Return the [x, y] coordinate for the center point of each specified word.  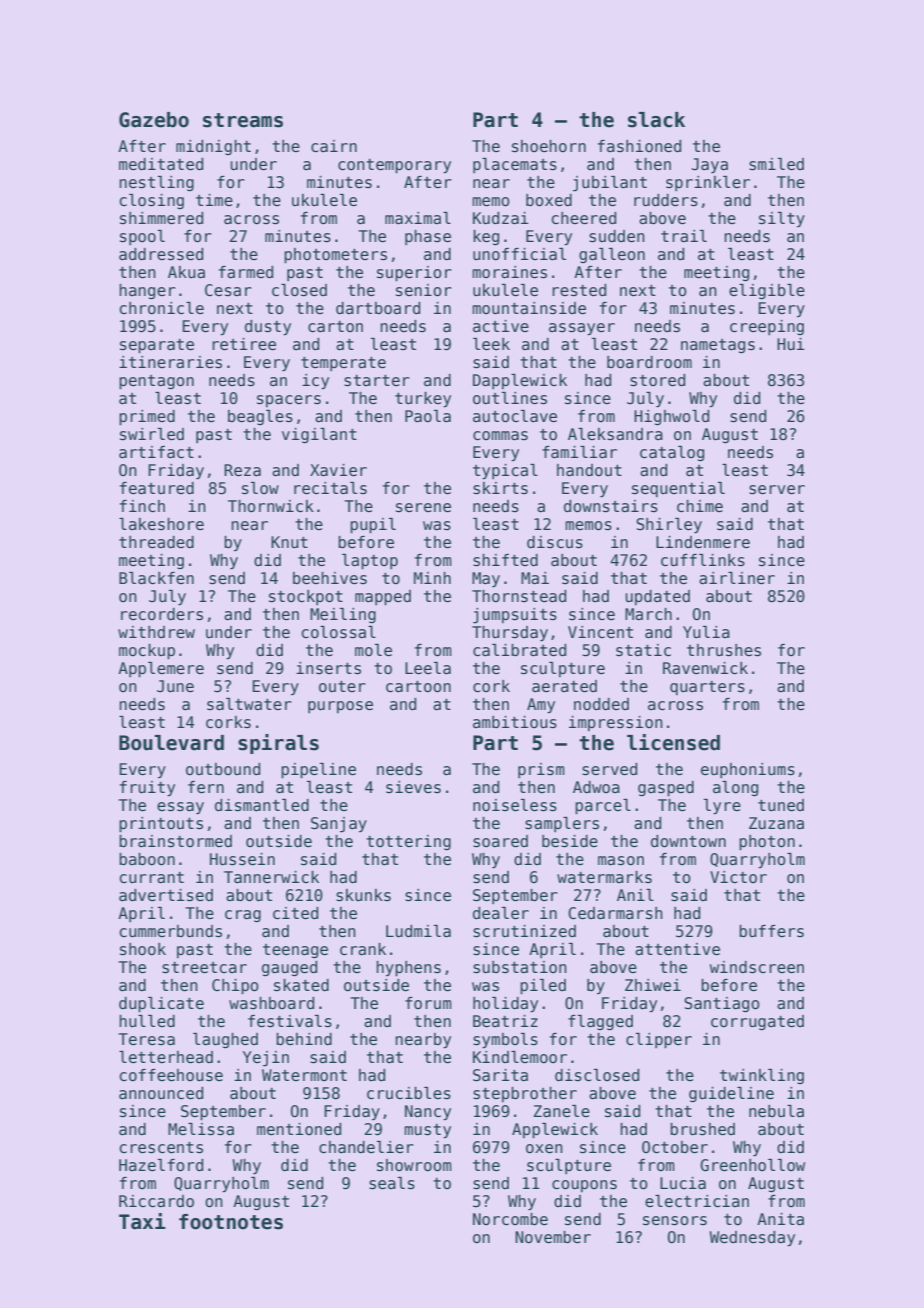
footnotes [231, 1222]
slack [656, 120]
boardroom [649, 362]
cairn [334, 146]
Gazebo [154, 120]
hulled [147, 1021]
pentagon [156, 382]
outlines [510, 398]
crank [363, 949]
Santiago [722, 1004]
